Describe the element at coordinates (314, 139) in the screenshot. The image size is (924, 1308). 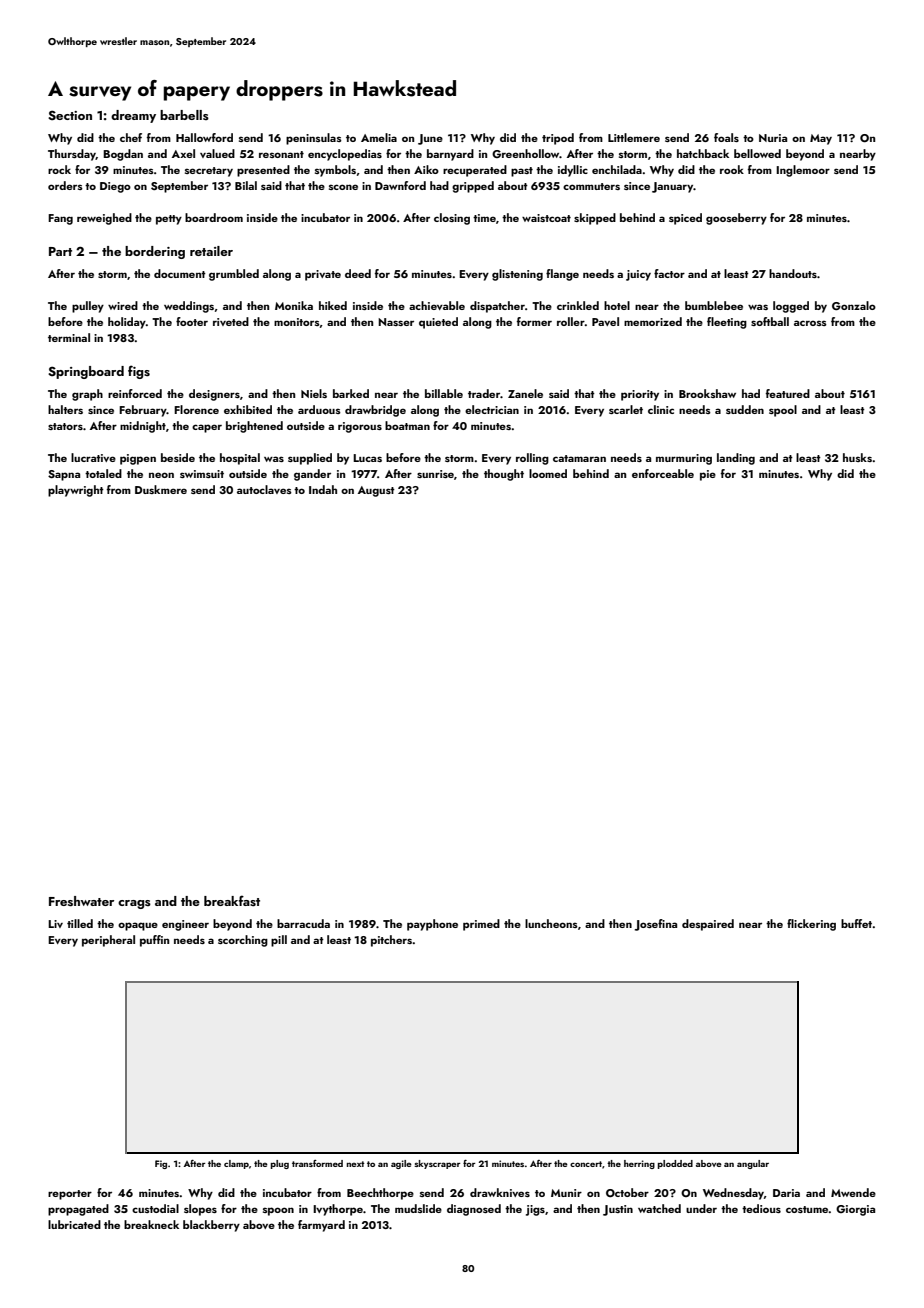
I see `peninsulas` at that location.
